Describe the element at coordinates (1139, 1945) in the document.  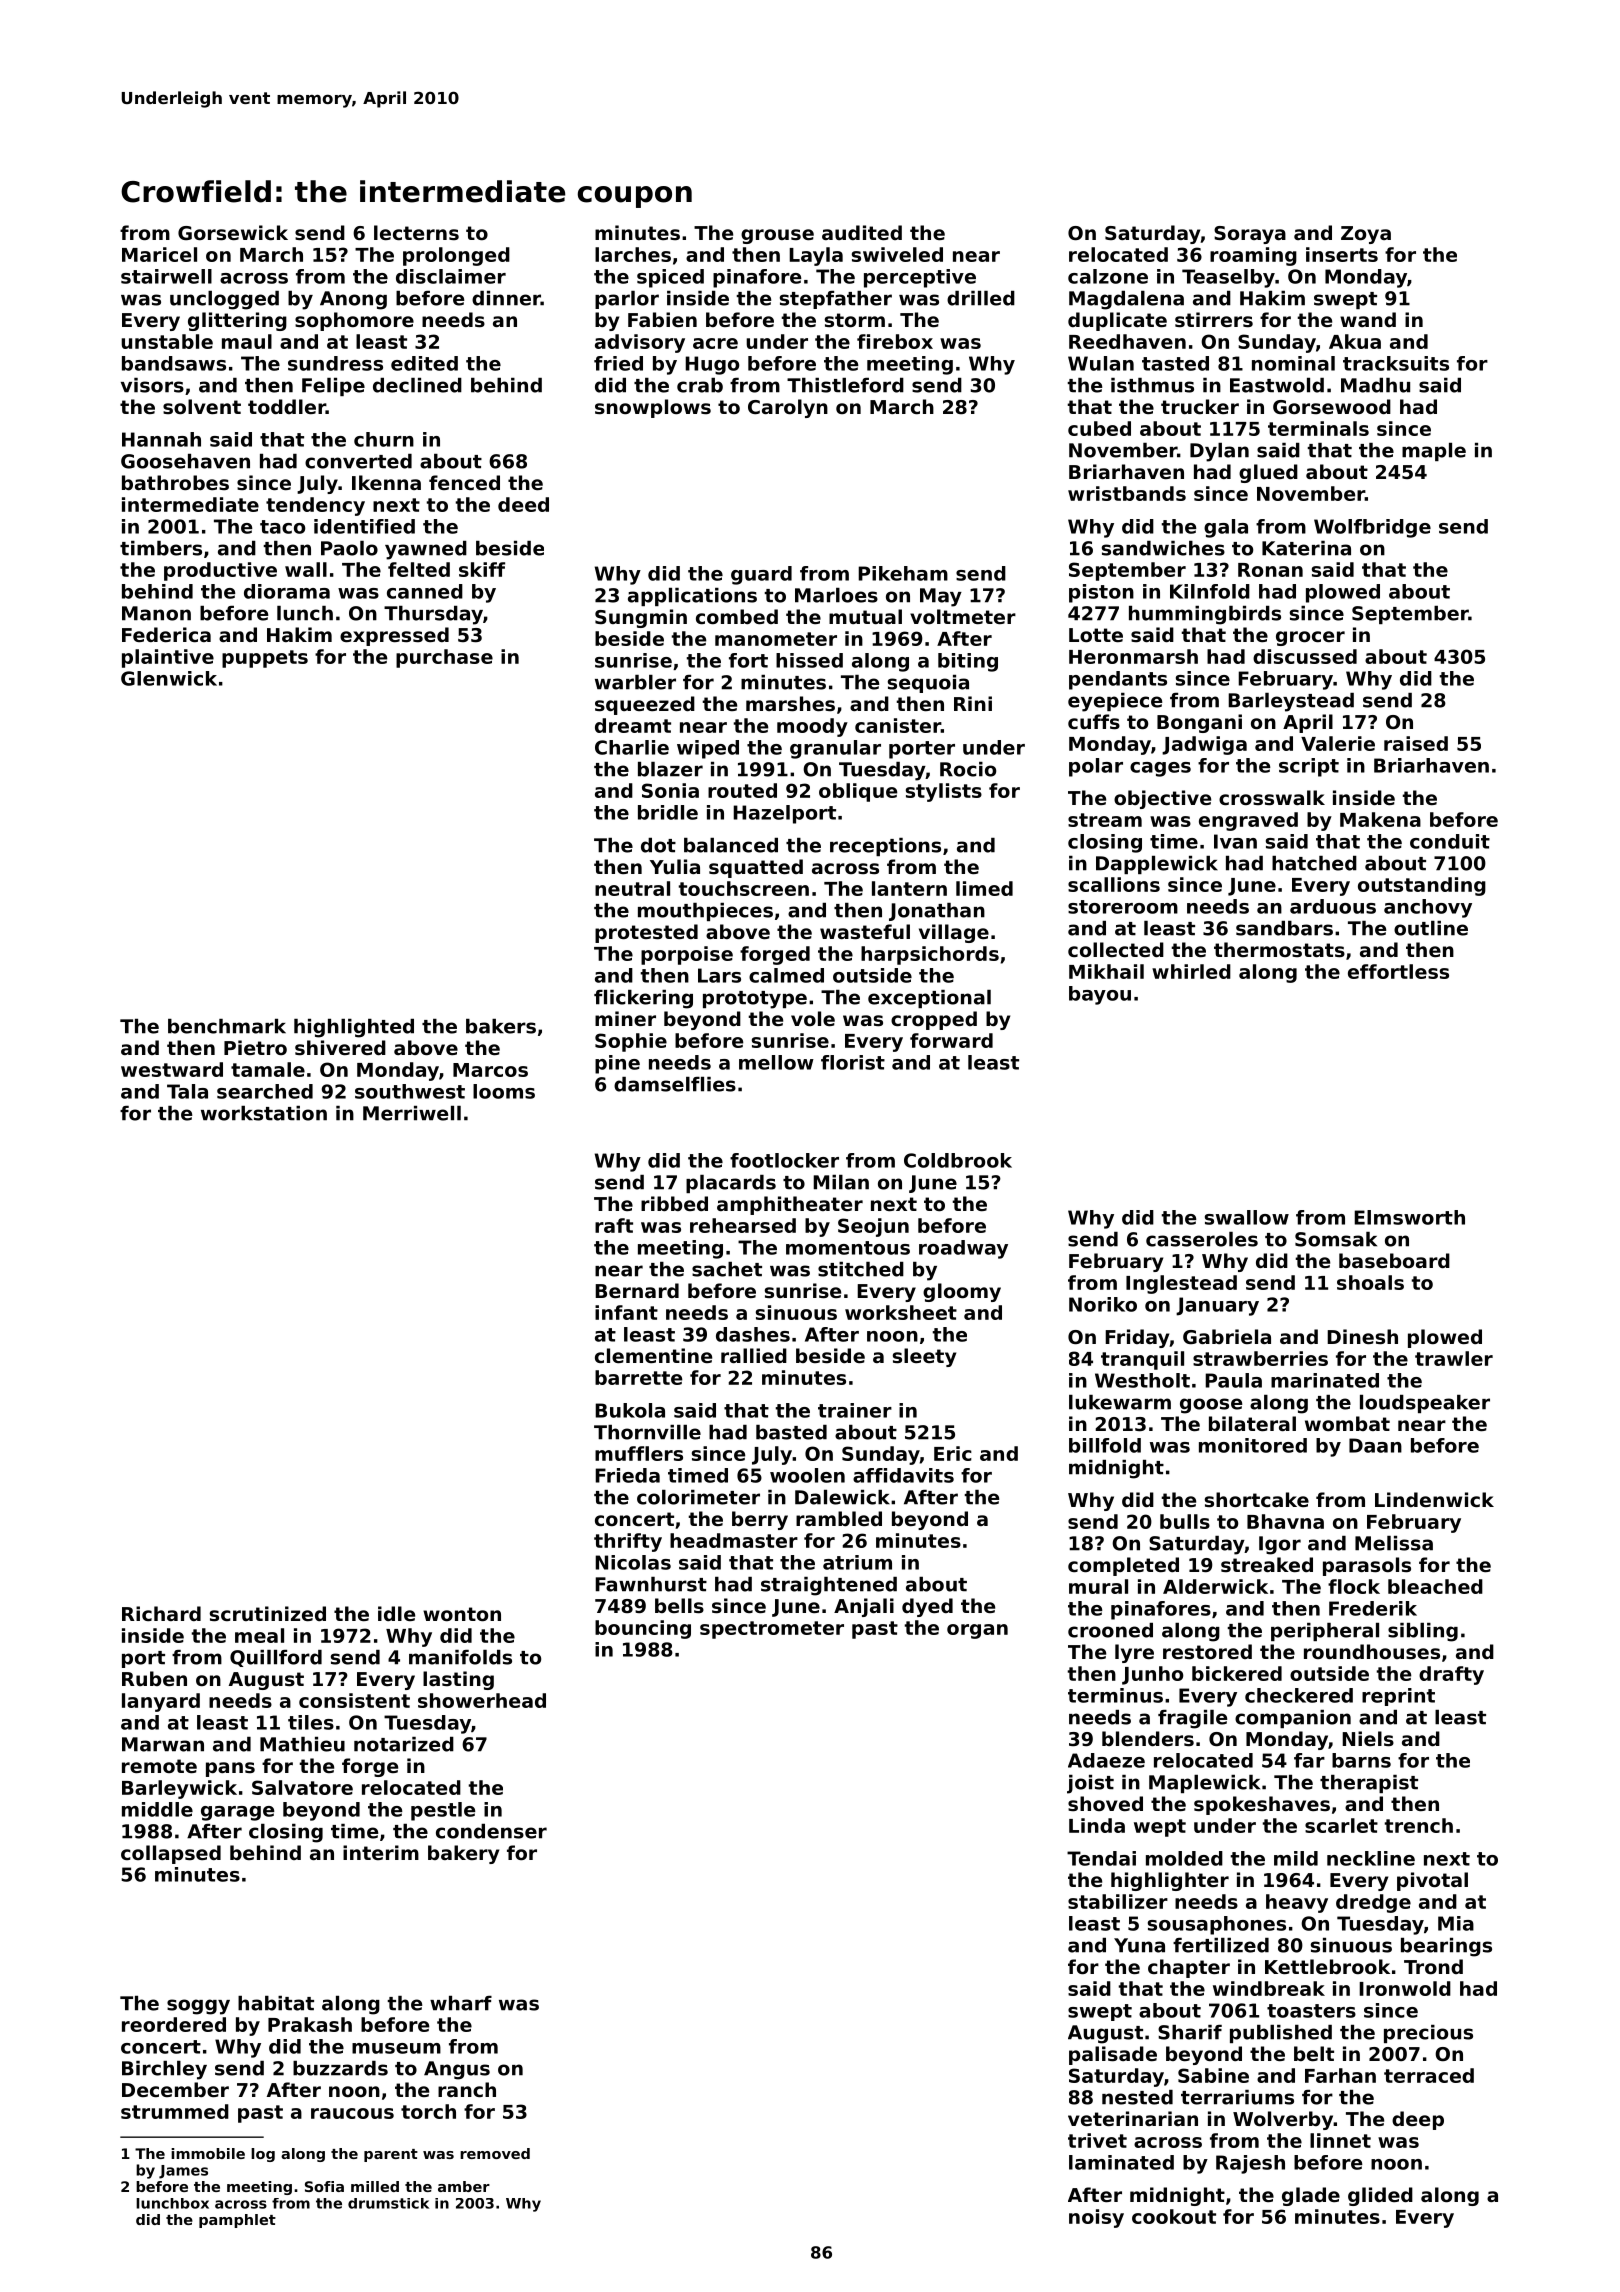
I see `Yuna` at that location.
